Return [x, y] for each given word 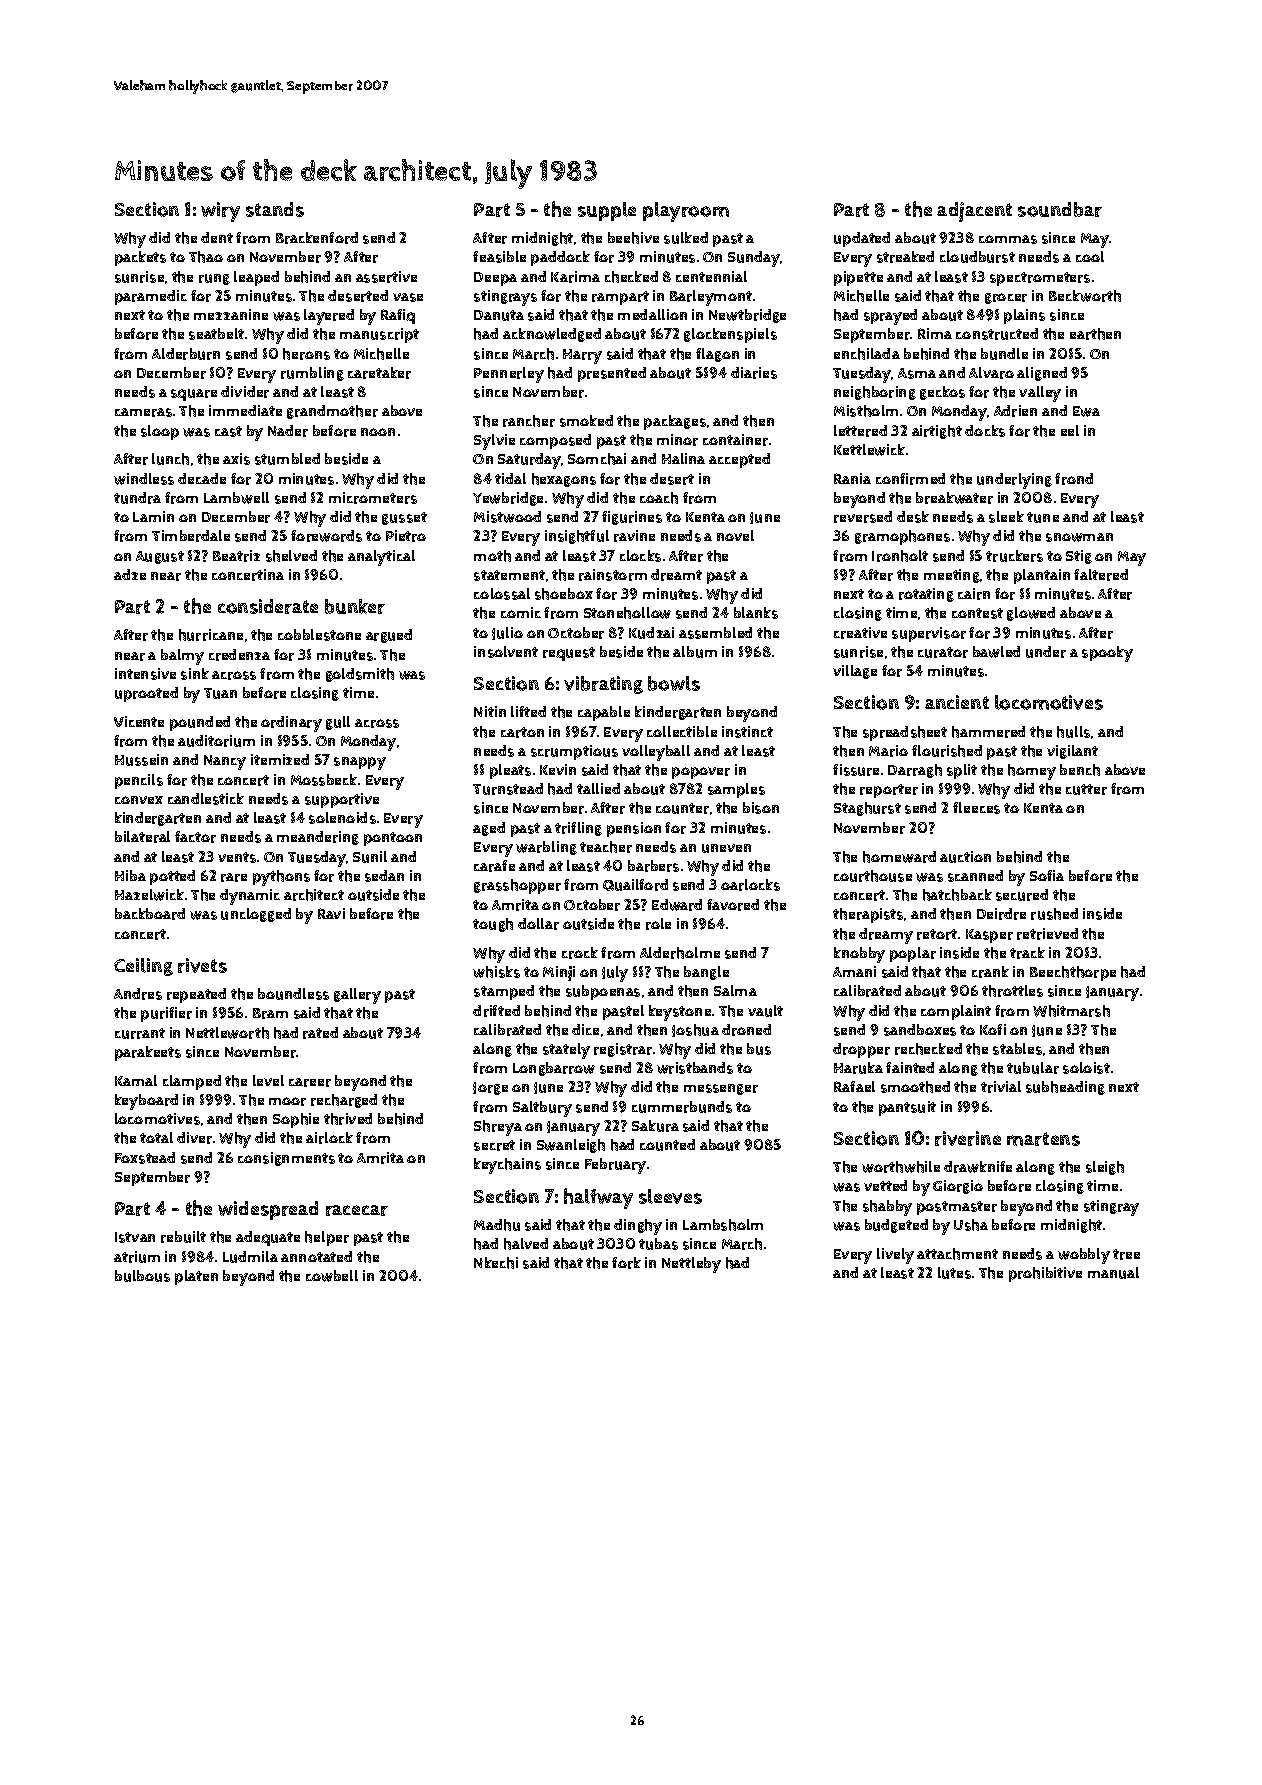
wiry [220, 212]
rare [234, 877]
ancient [957, 702]
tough [493, 925]
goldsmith [360, 675]
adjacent [974, 212]
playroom [686, 212]
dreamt [676, 575]
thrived [348, 1119]
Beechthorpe [1073, 973]
